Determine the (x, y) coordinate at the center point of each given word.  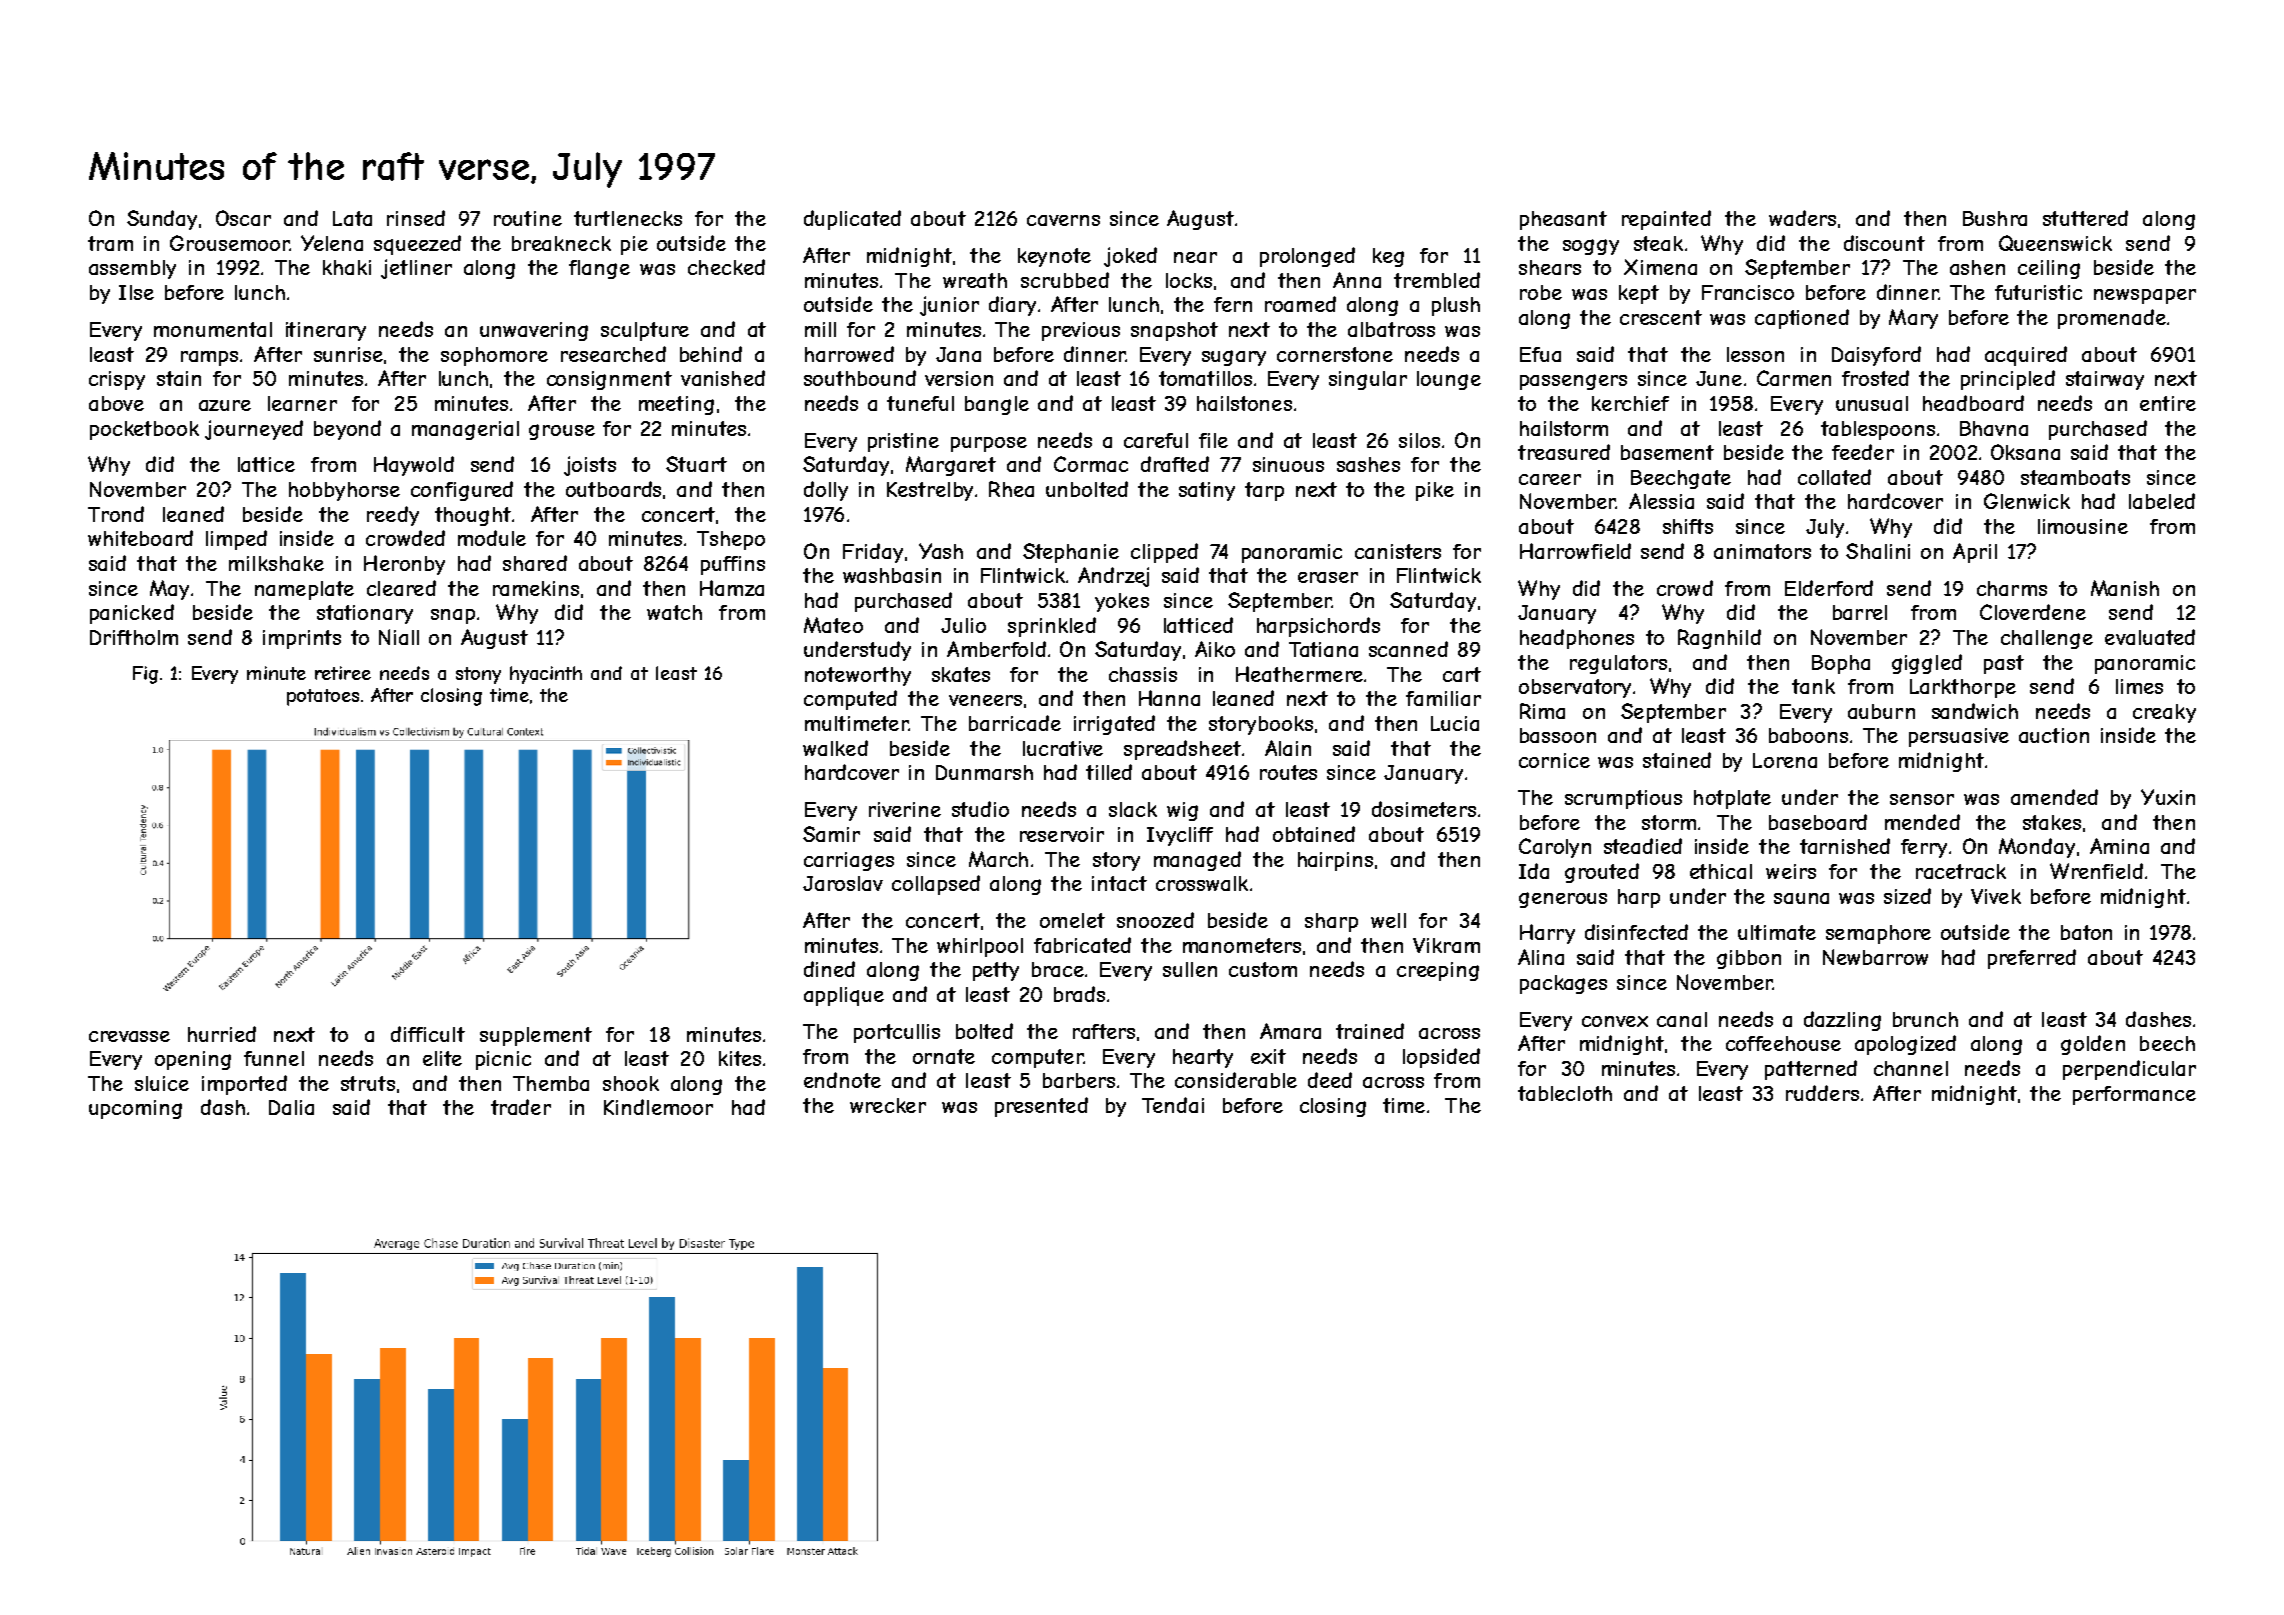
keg (1388, 257)
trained (1370, 1031)
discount (1884, 243)
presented (1041, 1107)
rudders (1822, 1093)
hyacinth (546, 675)
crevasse (129, 1036)
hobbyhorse (344, 491)
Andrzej (1113, 577)
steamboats (2075, 477)
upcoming (135, 1109)
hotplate (1732, 799)
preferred (2032, 959)
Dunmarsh (984, 772)
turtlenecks (628, 218)
